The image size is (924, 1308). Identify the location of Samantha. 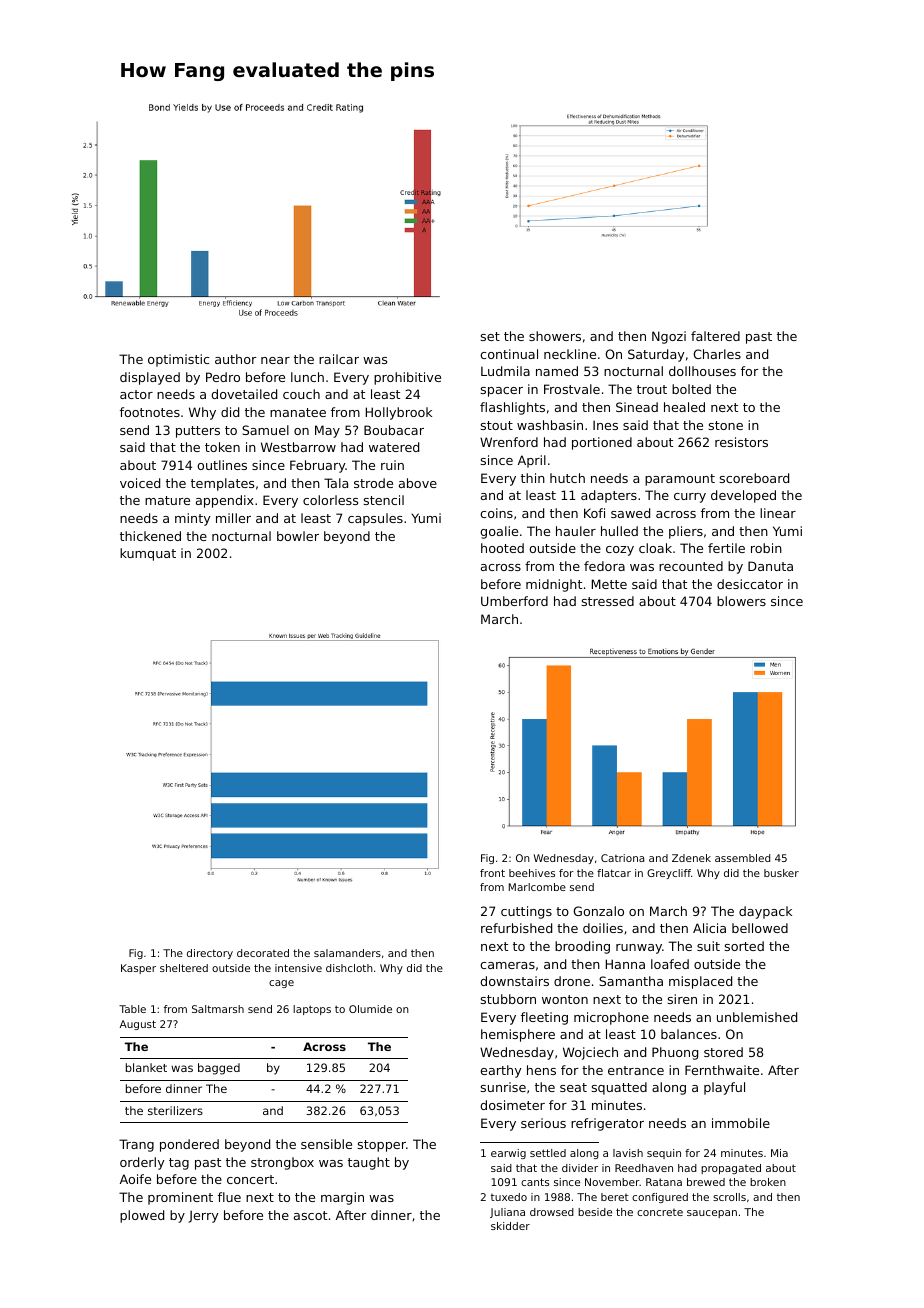
(631, 981).
